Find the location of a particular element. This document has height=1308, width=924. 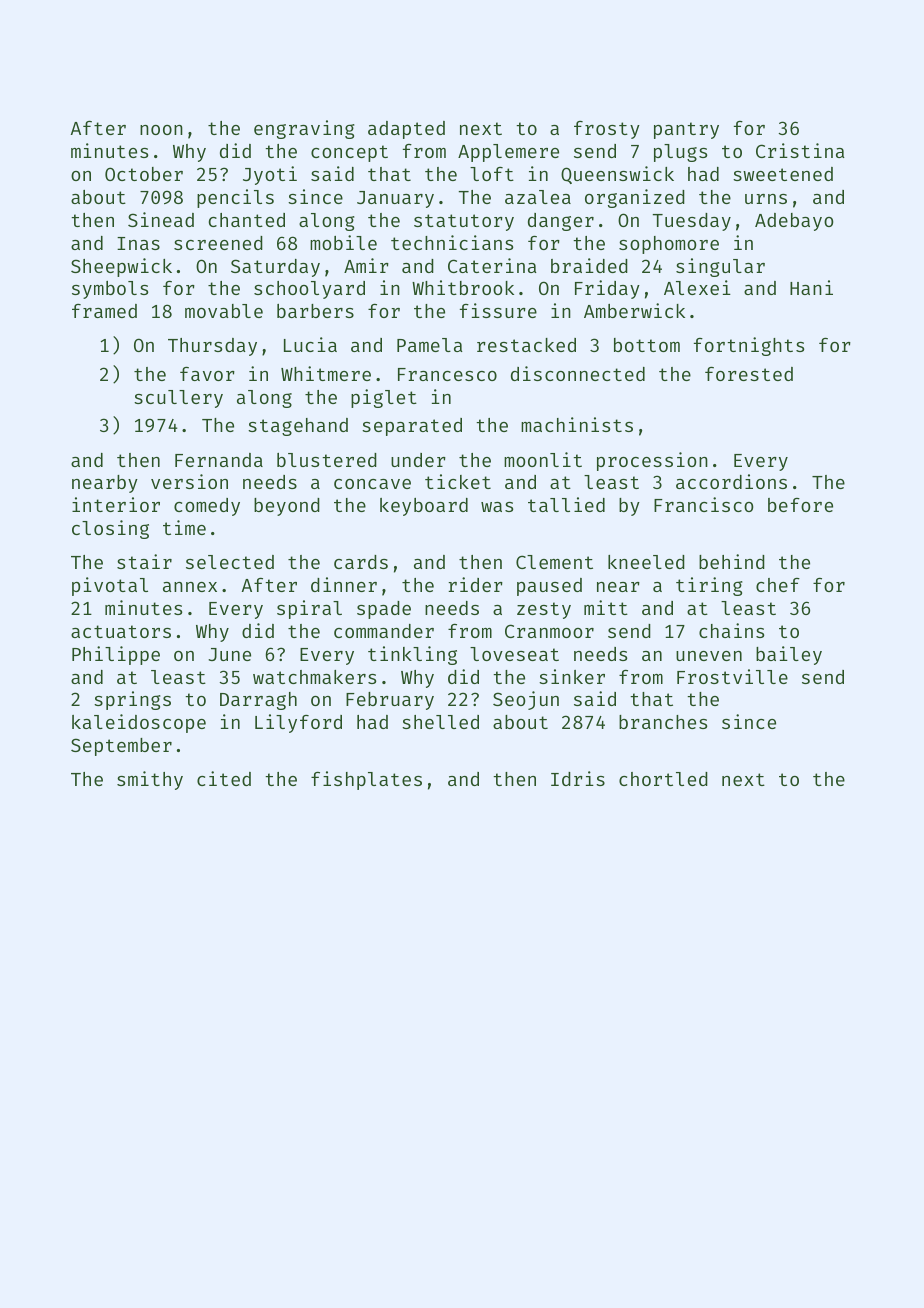

Cranmoor is located at coordinates (549, 631).
